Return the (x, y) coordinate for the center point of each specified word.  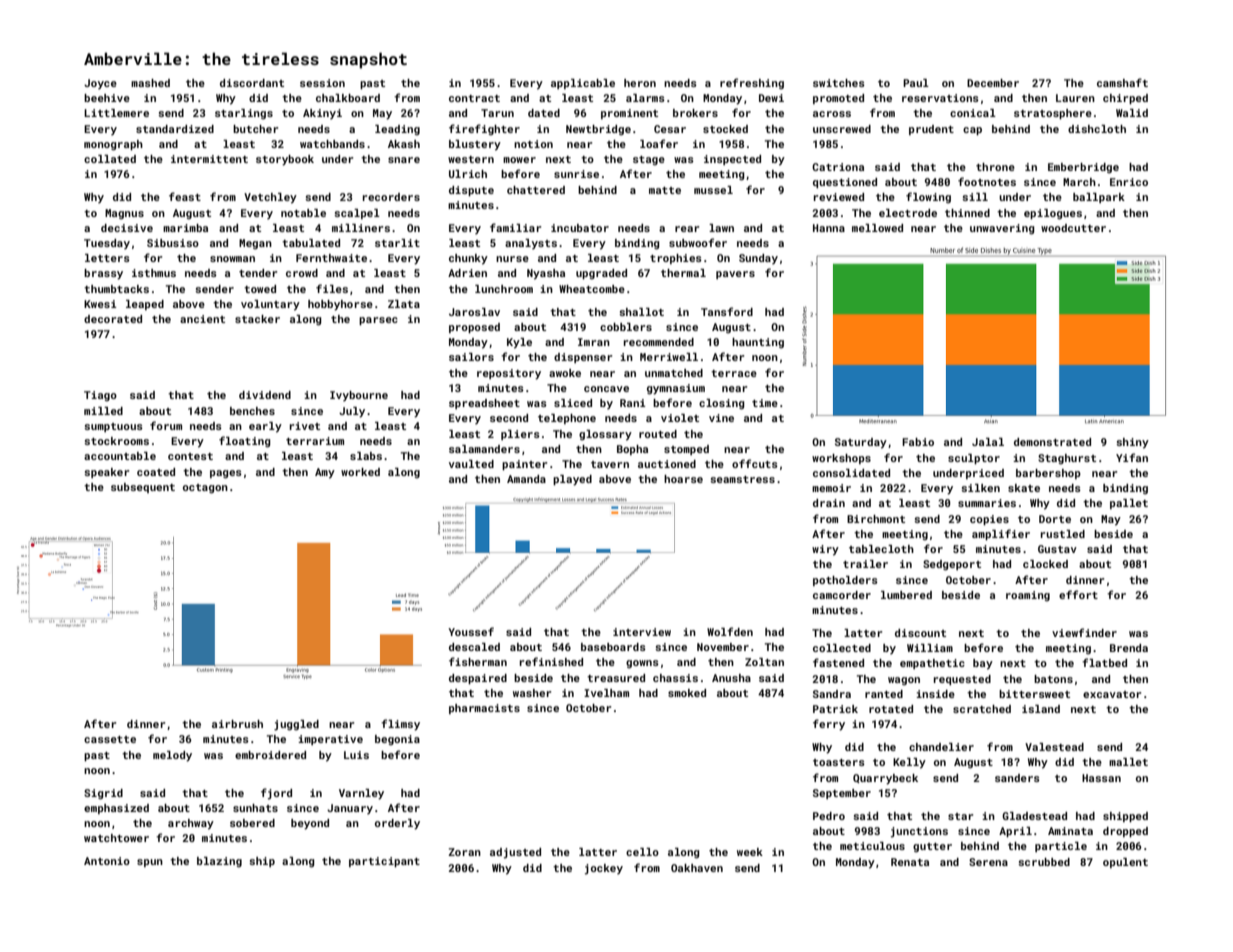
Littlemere (116, 113)
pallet (1129, 504)
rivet (305, 426)
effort (1078, 594)
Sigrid (103, 794)
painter (525, 465)
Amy (325, 473)
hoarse (683, 479)
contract (474, 98)
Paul (916, 83)
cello (642, 852)
